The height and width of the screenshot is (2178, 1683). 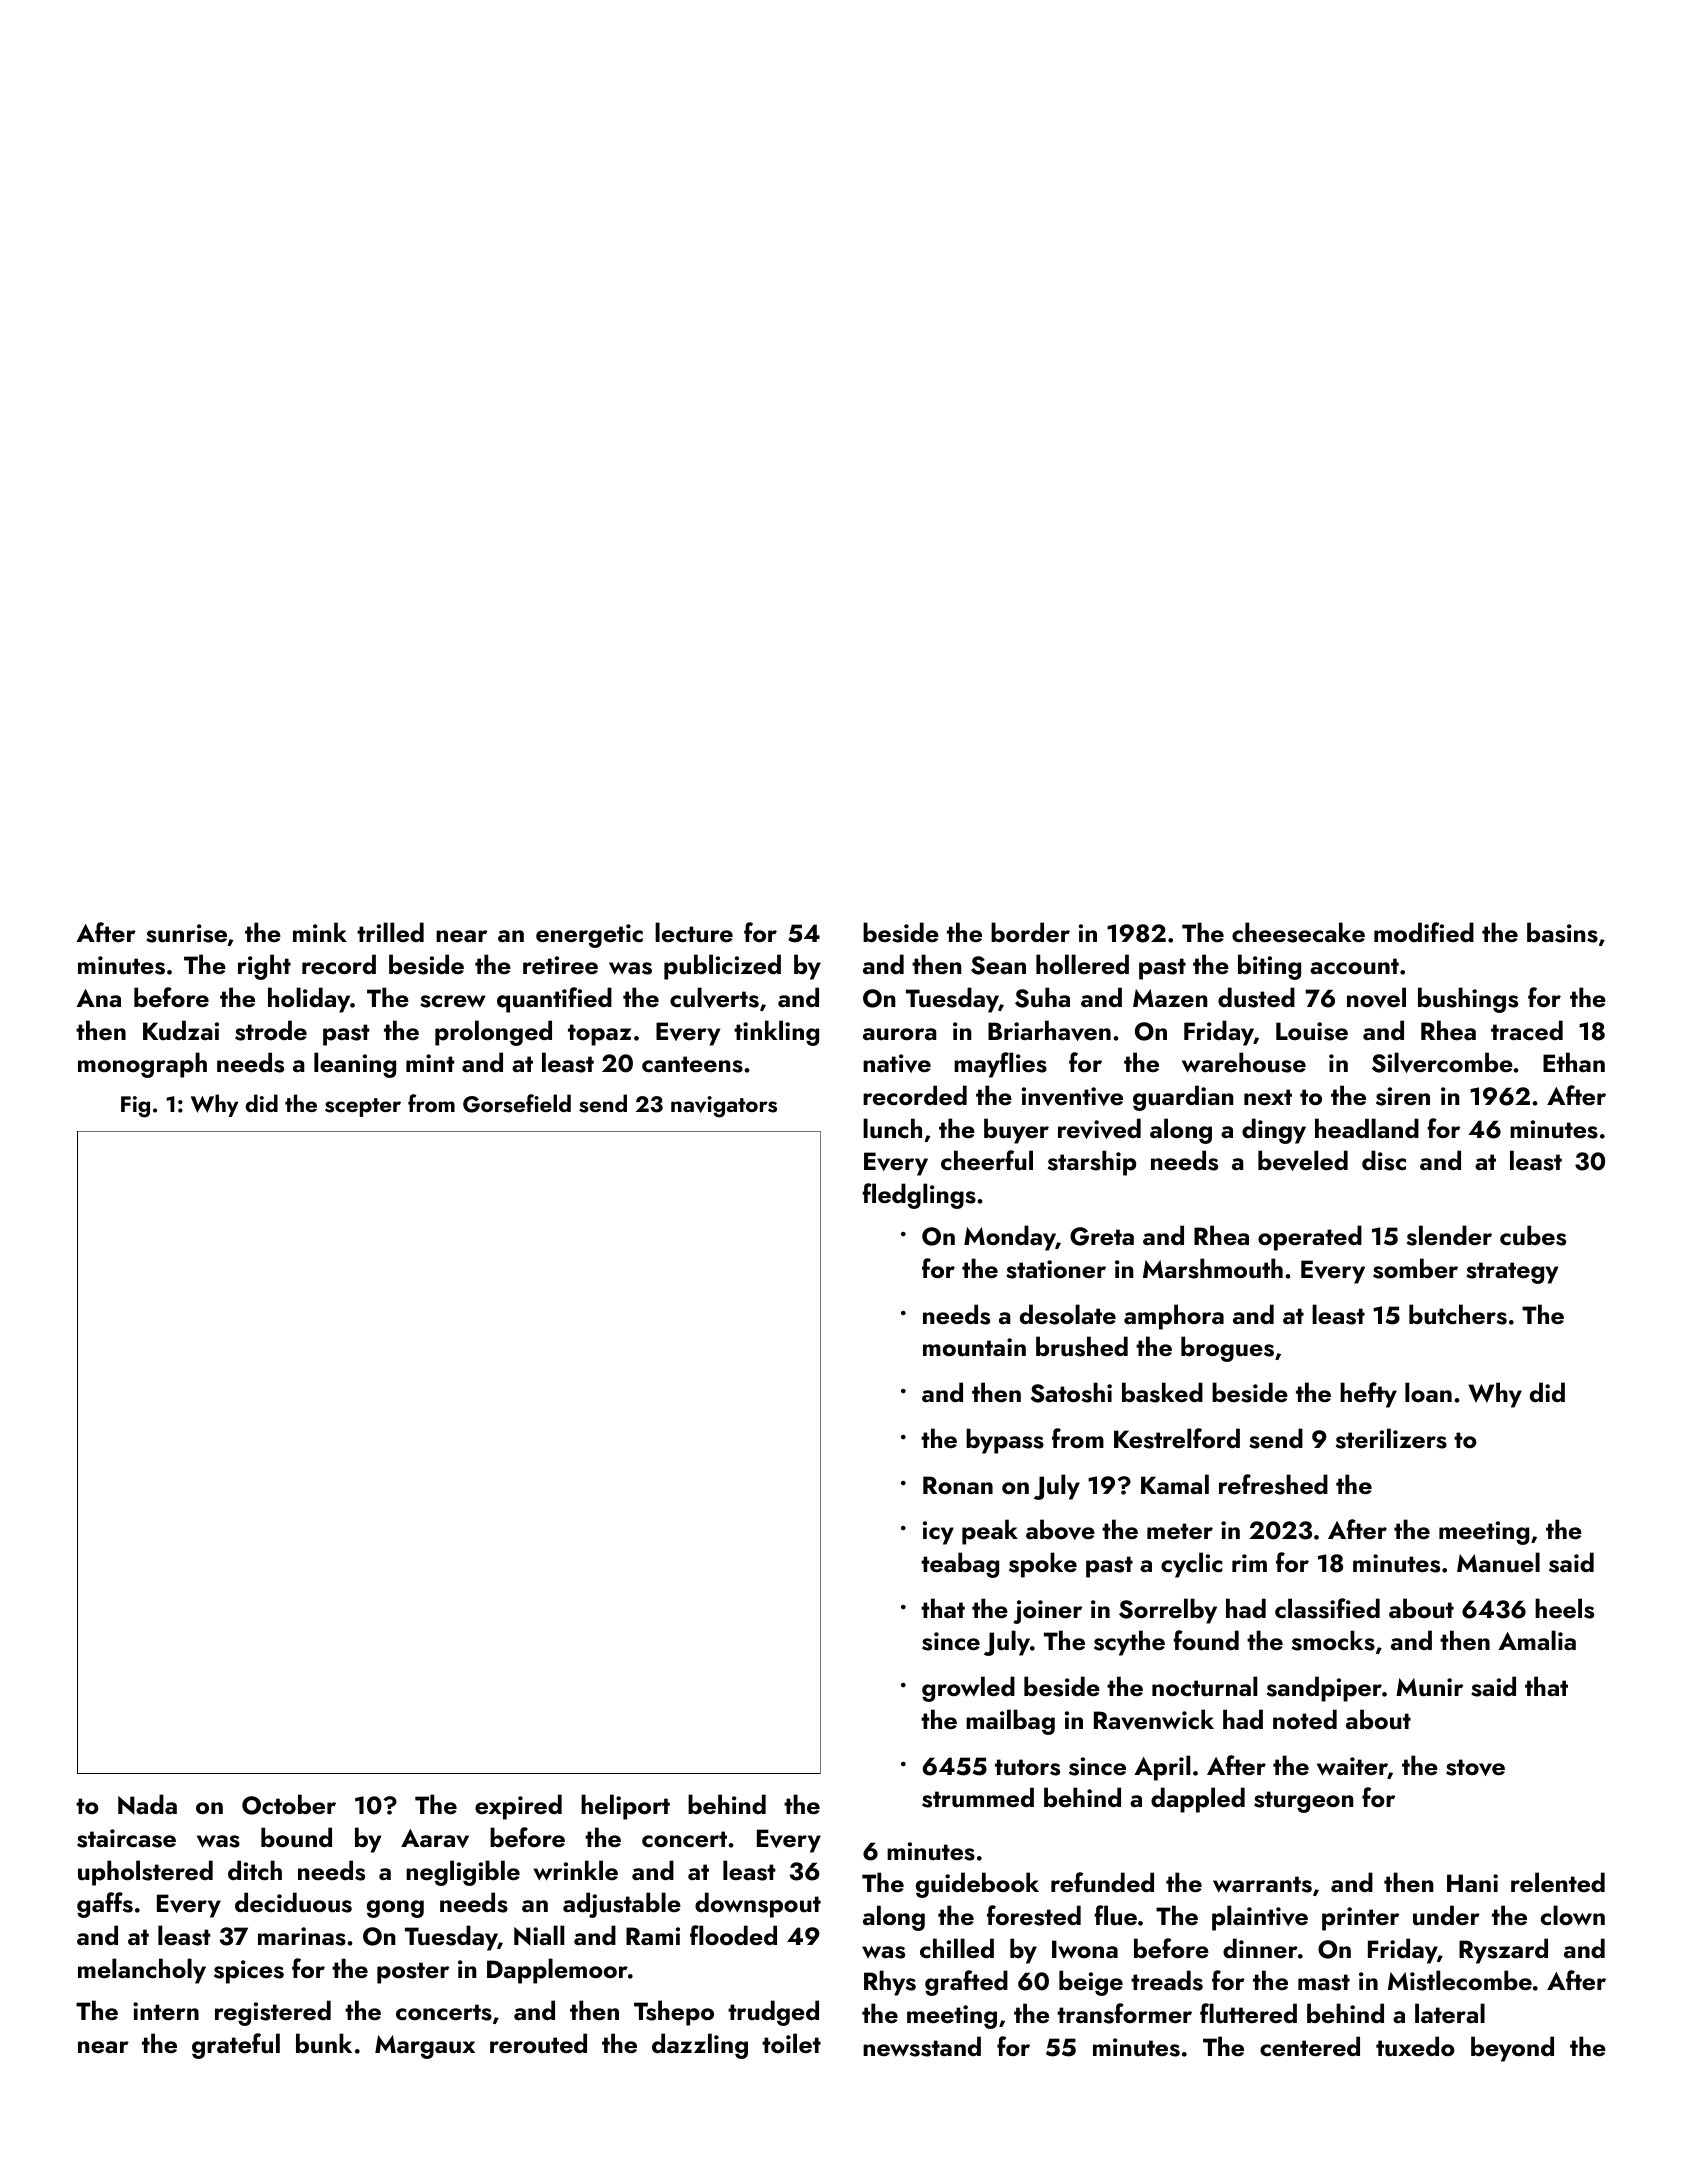 I want to click on nocturnal, so click(x=1204, y=1686).
